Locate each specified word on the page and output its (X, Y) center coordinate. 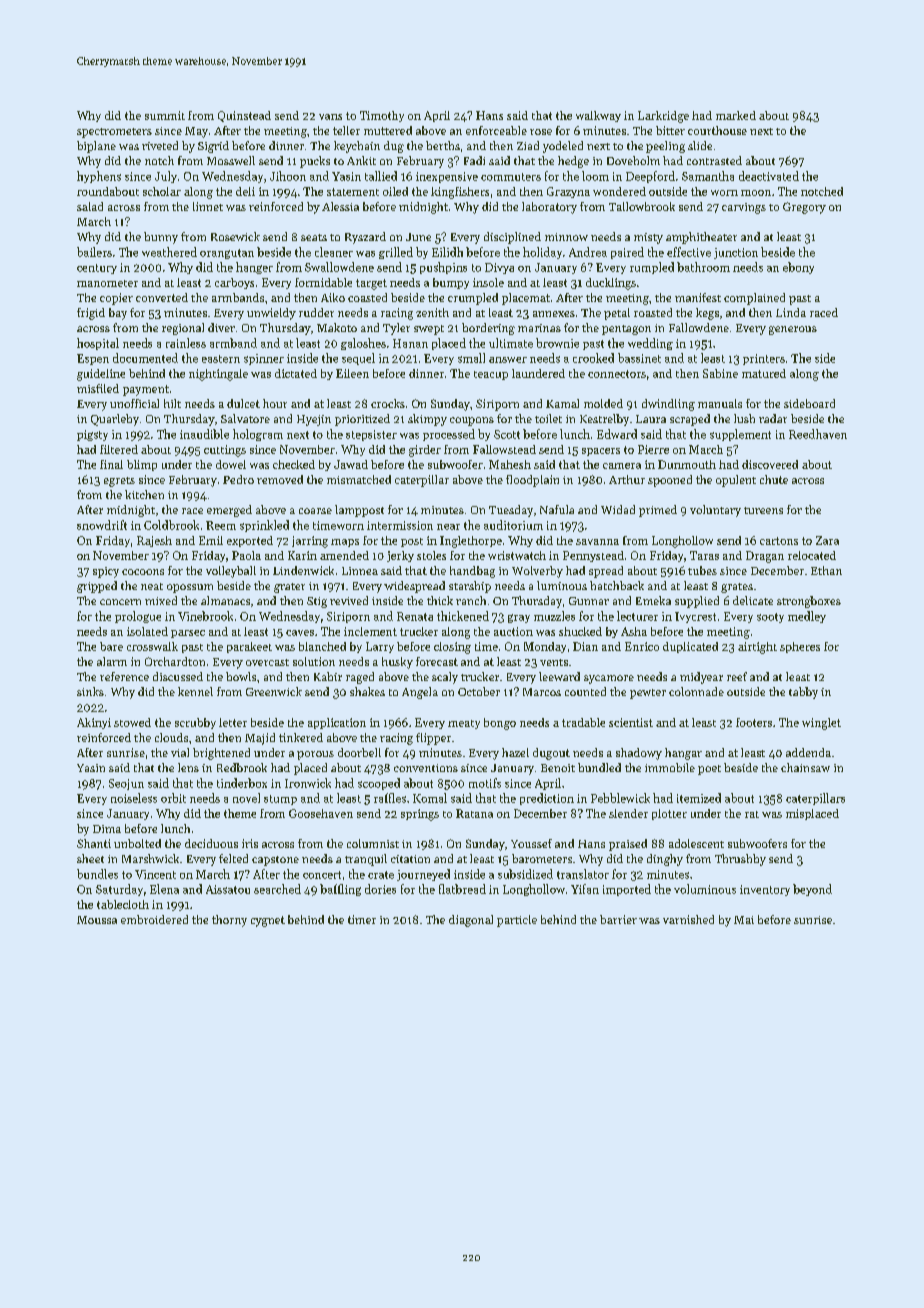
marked (736, 115)
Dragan (765, 557)
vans (330, 117)
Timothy (382, 116)
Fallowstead (504, 449)
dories (380, 889)
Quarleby (115, 420)
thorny (229, 921)
